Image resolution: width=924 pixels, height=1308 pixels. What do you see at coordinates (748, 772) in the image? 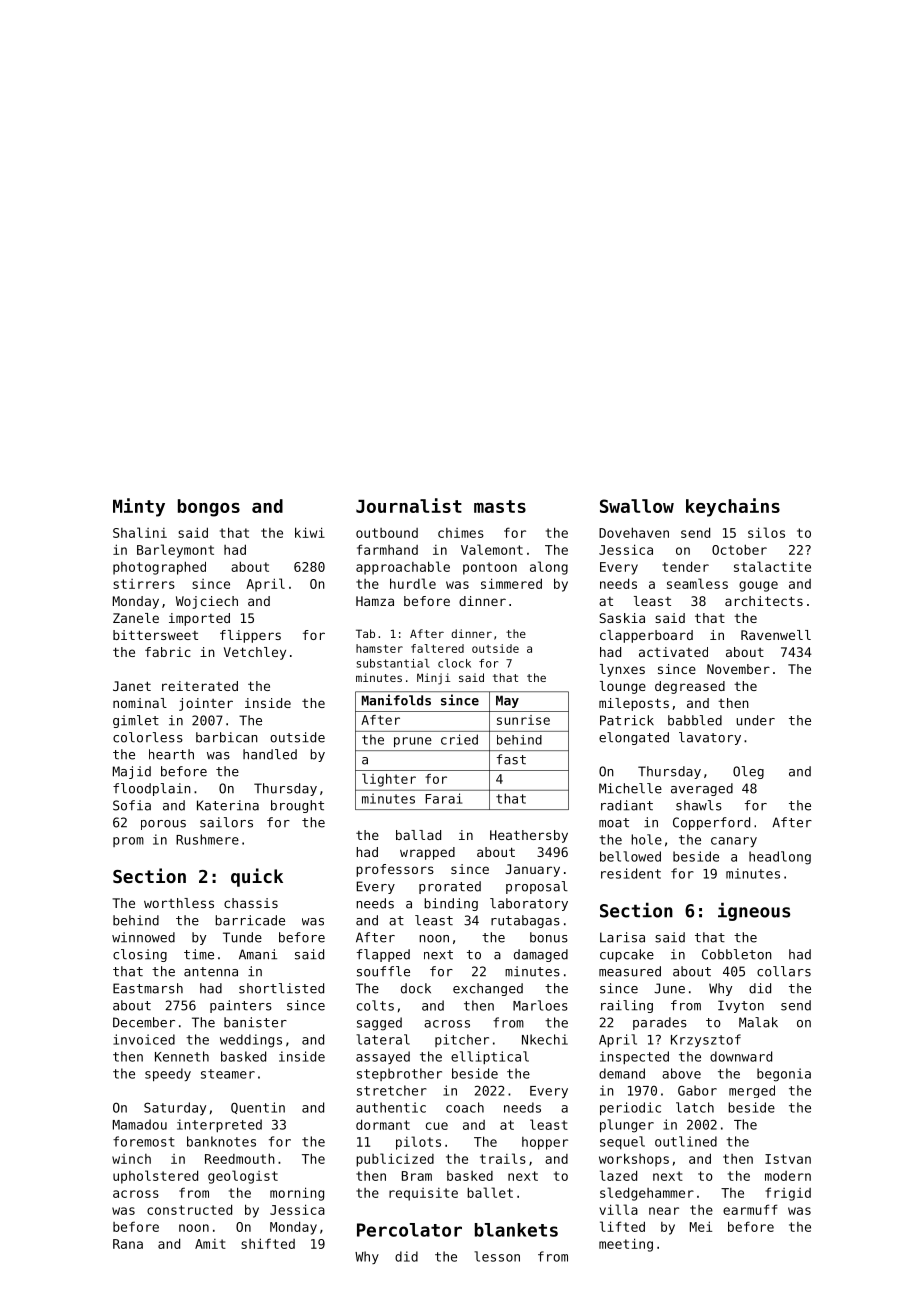
I see `Oleg` at bounding box center [748, 772].
